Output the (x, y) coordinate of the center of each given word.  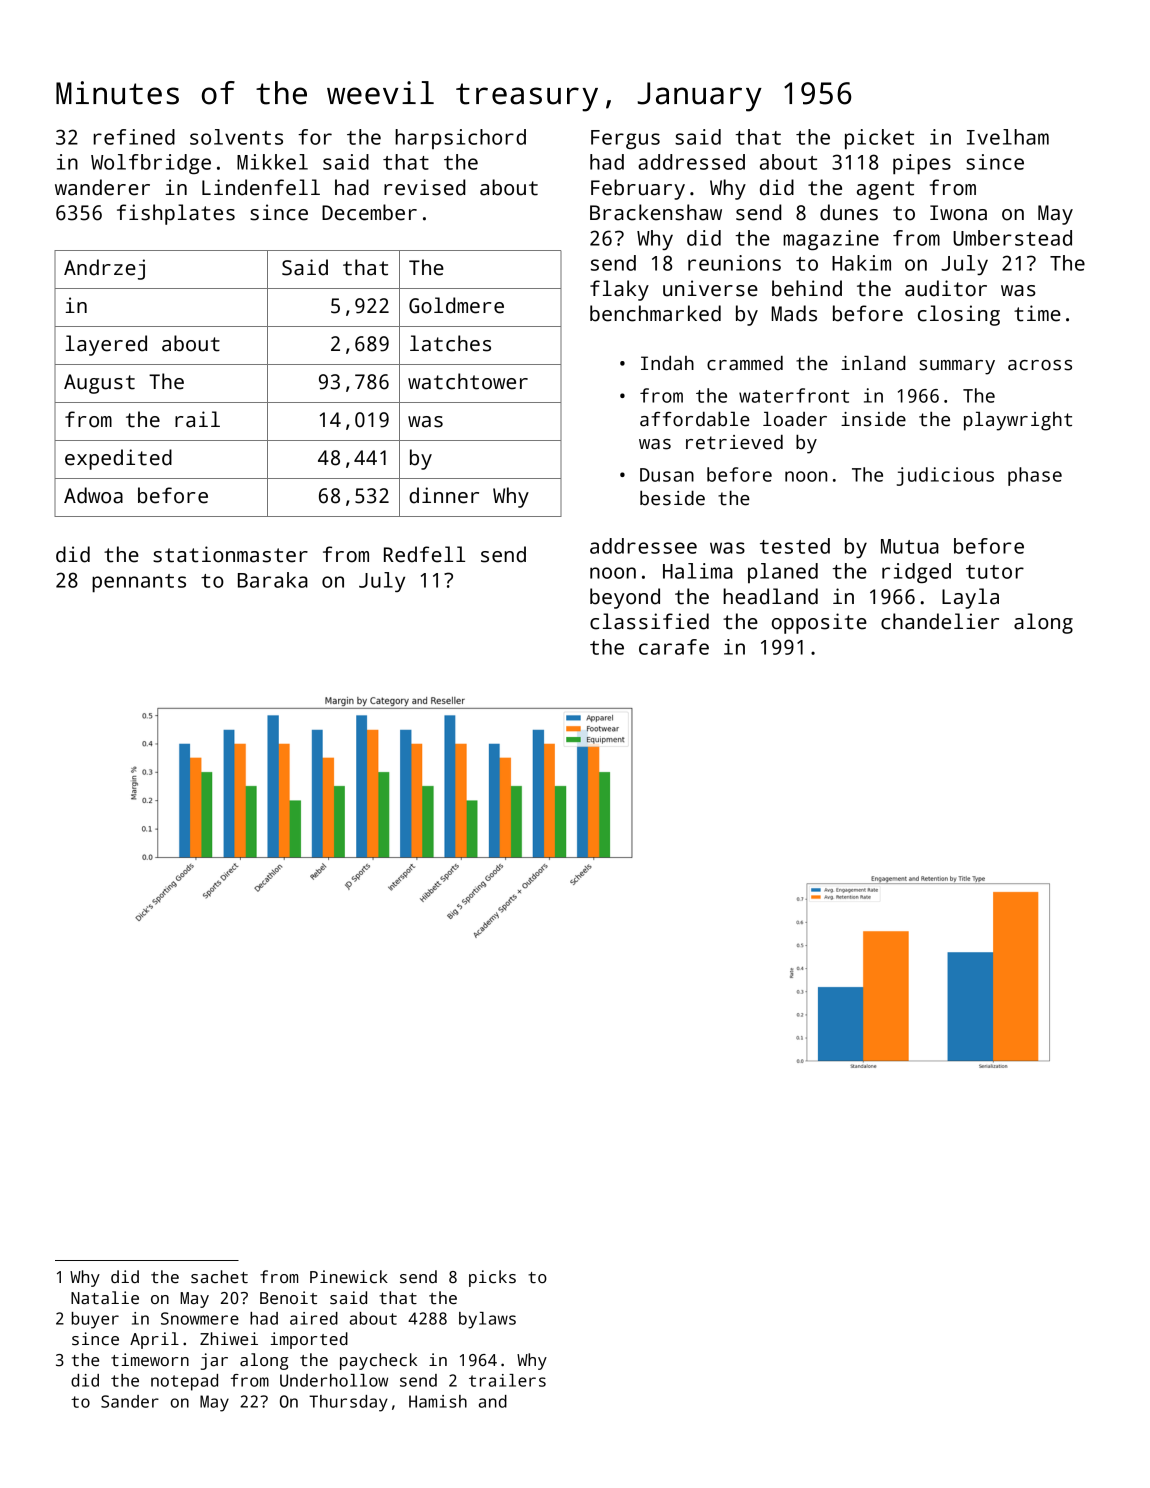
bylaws (487, 1320)
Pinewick (349, 1277)
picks (492, 1278)
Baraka (273, 580)
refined (134, 137)
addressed (691, 162)
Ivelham (1008, 137)
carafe (674, 647)
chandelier (940, 621)
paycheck (378, 1361)
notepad (184, 1382)
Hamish (438, 1401)
